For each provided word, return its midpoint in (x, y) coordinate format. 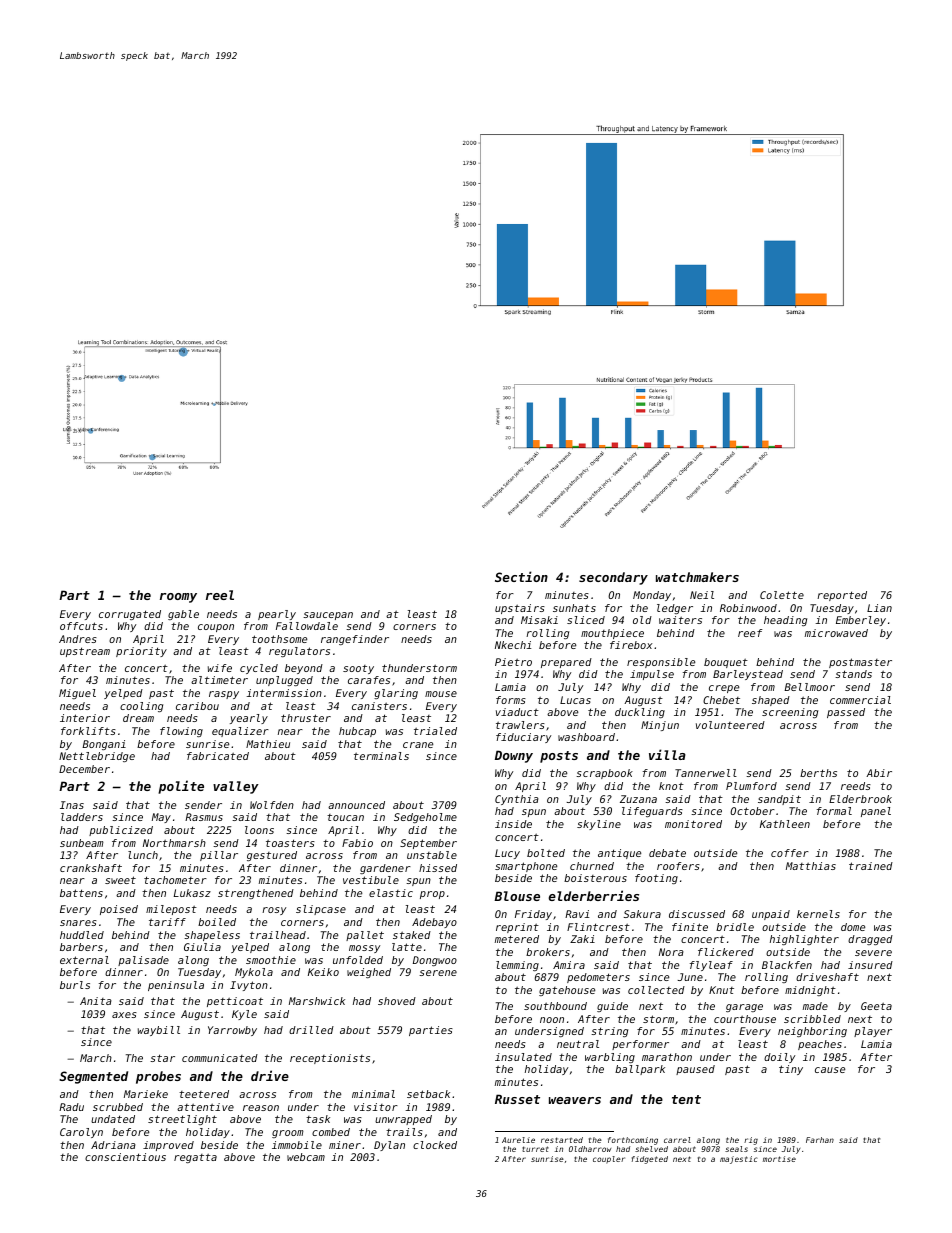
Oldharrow (590, 1149)
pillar (219, 856)
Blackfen (787, 965)
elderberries (594, 895)
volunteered (730, 725)
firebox (631, 645)
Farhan (820, 1140)
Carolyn (81, 1133)
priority (141, 652)
